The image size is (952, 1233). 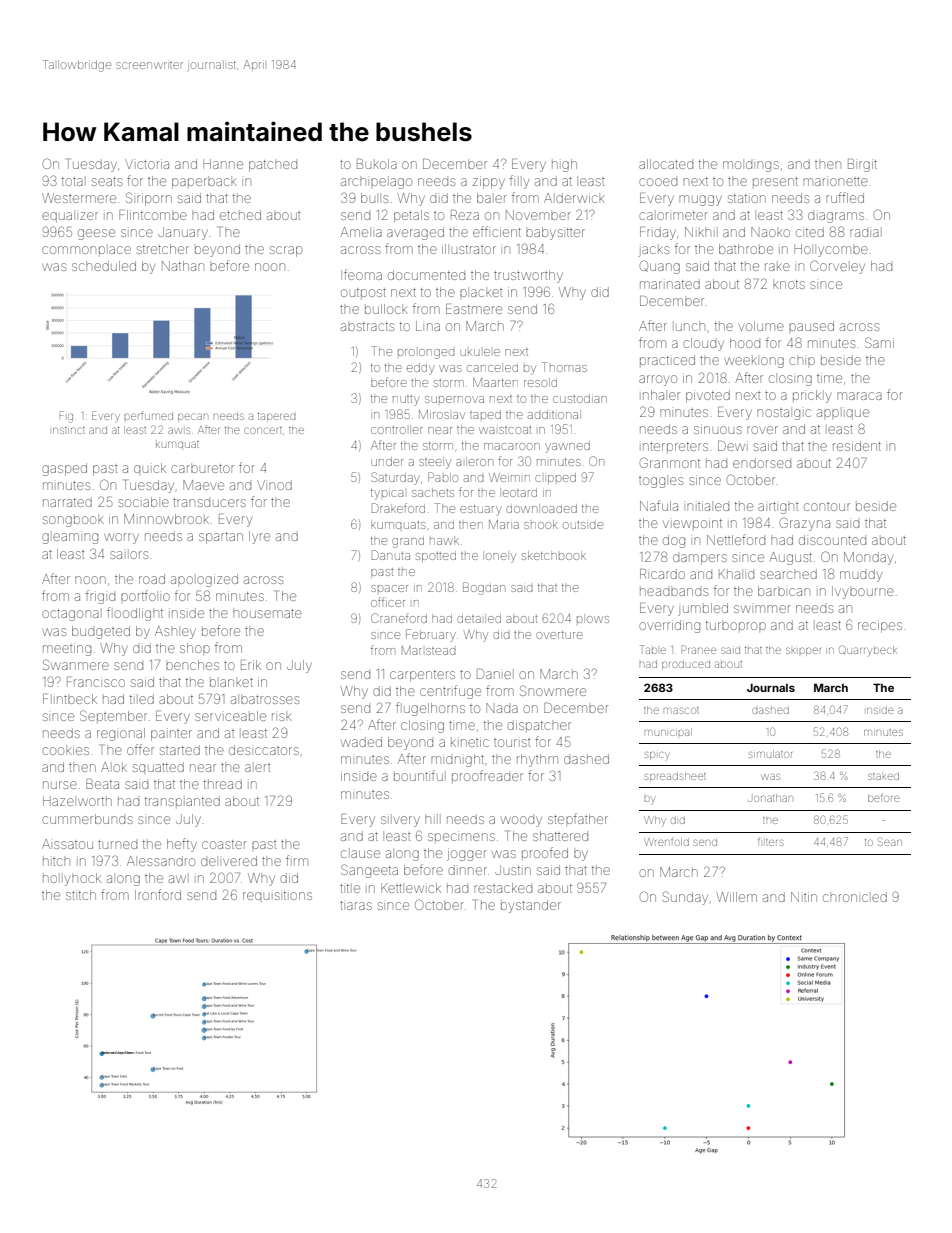 I want to click on Birgit, so click(x=862, y=165).
